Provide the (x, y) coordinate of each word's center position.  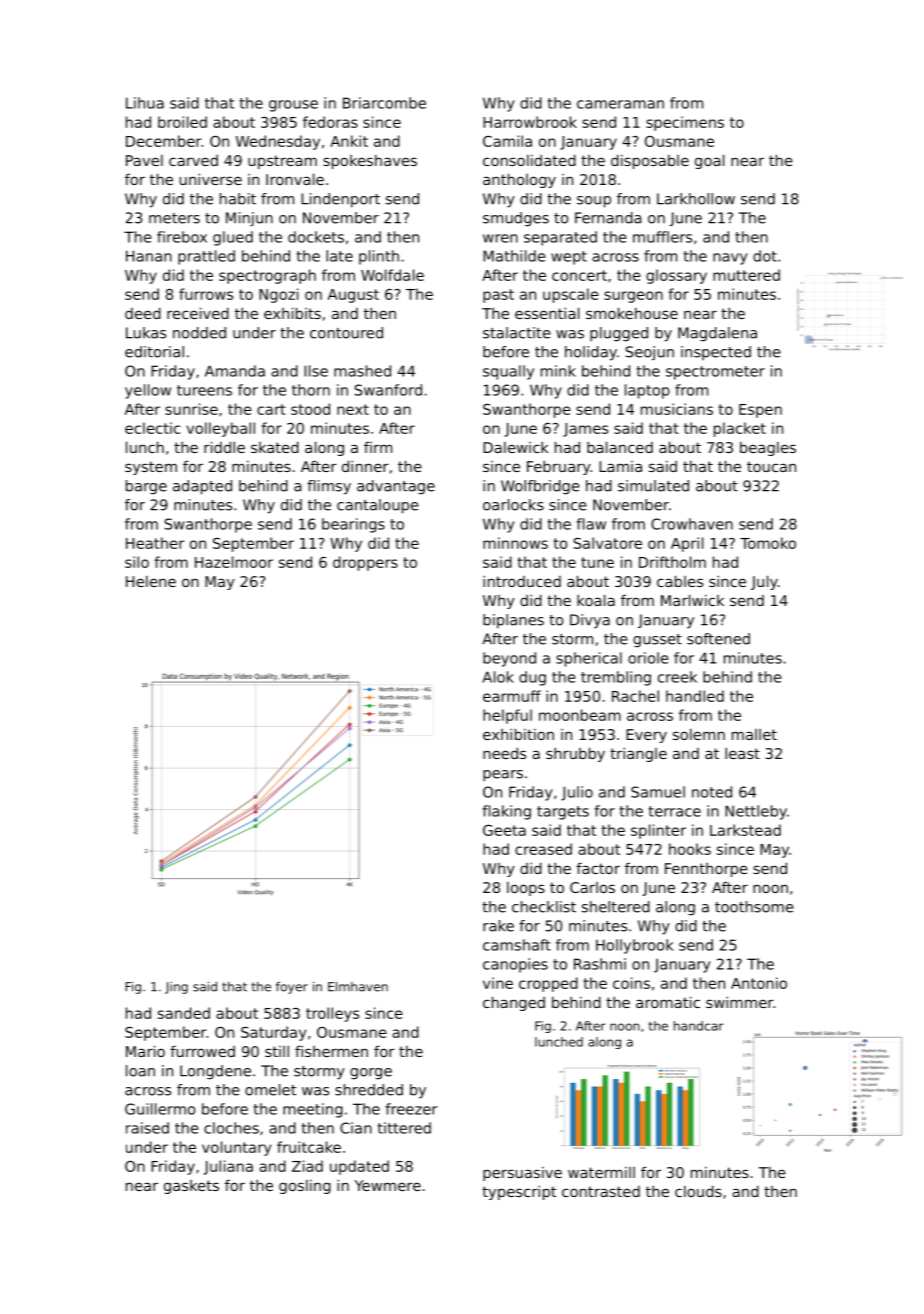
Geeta (504, 830)
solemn (699, 734)
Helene (151, 581)
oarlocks (513, 505)
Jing (176, 988)
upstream (282, 162)
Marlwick (692, 600)
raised (147, 1128)
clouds (698, 1191)
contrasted (601, 1191)
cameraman (620, 104)
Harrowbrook (530, 122)
